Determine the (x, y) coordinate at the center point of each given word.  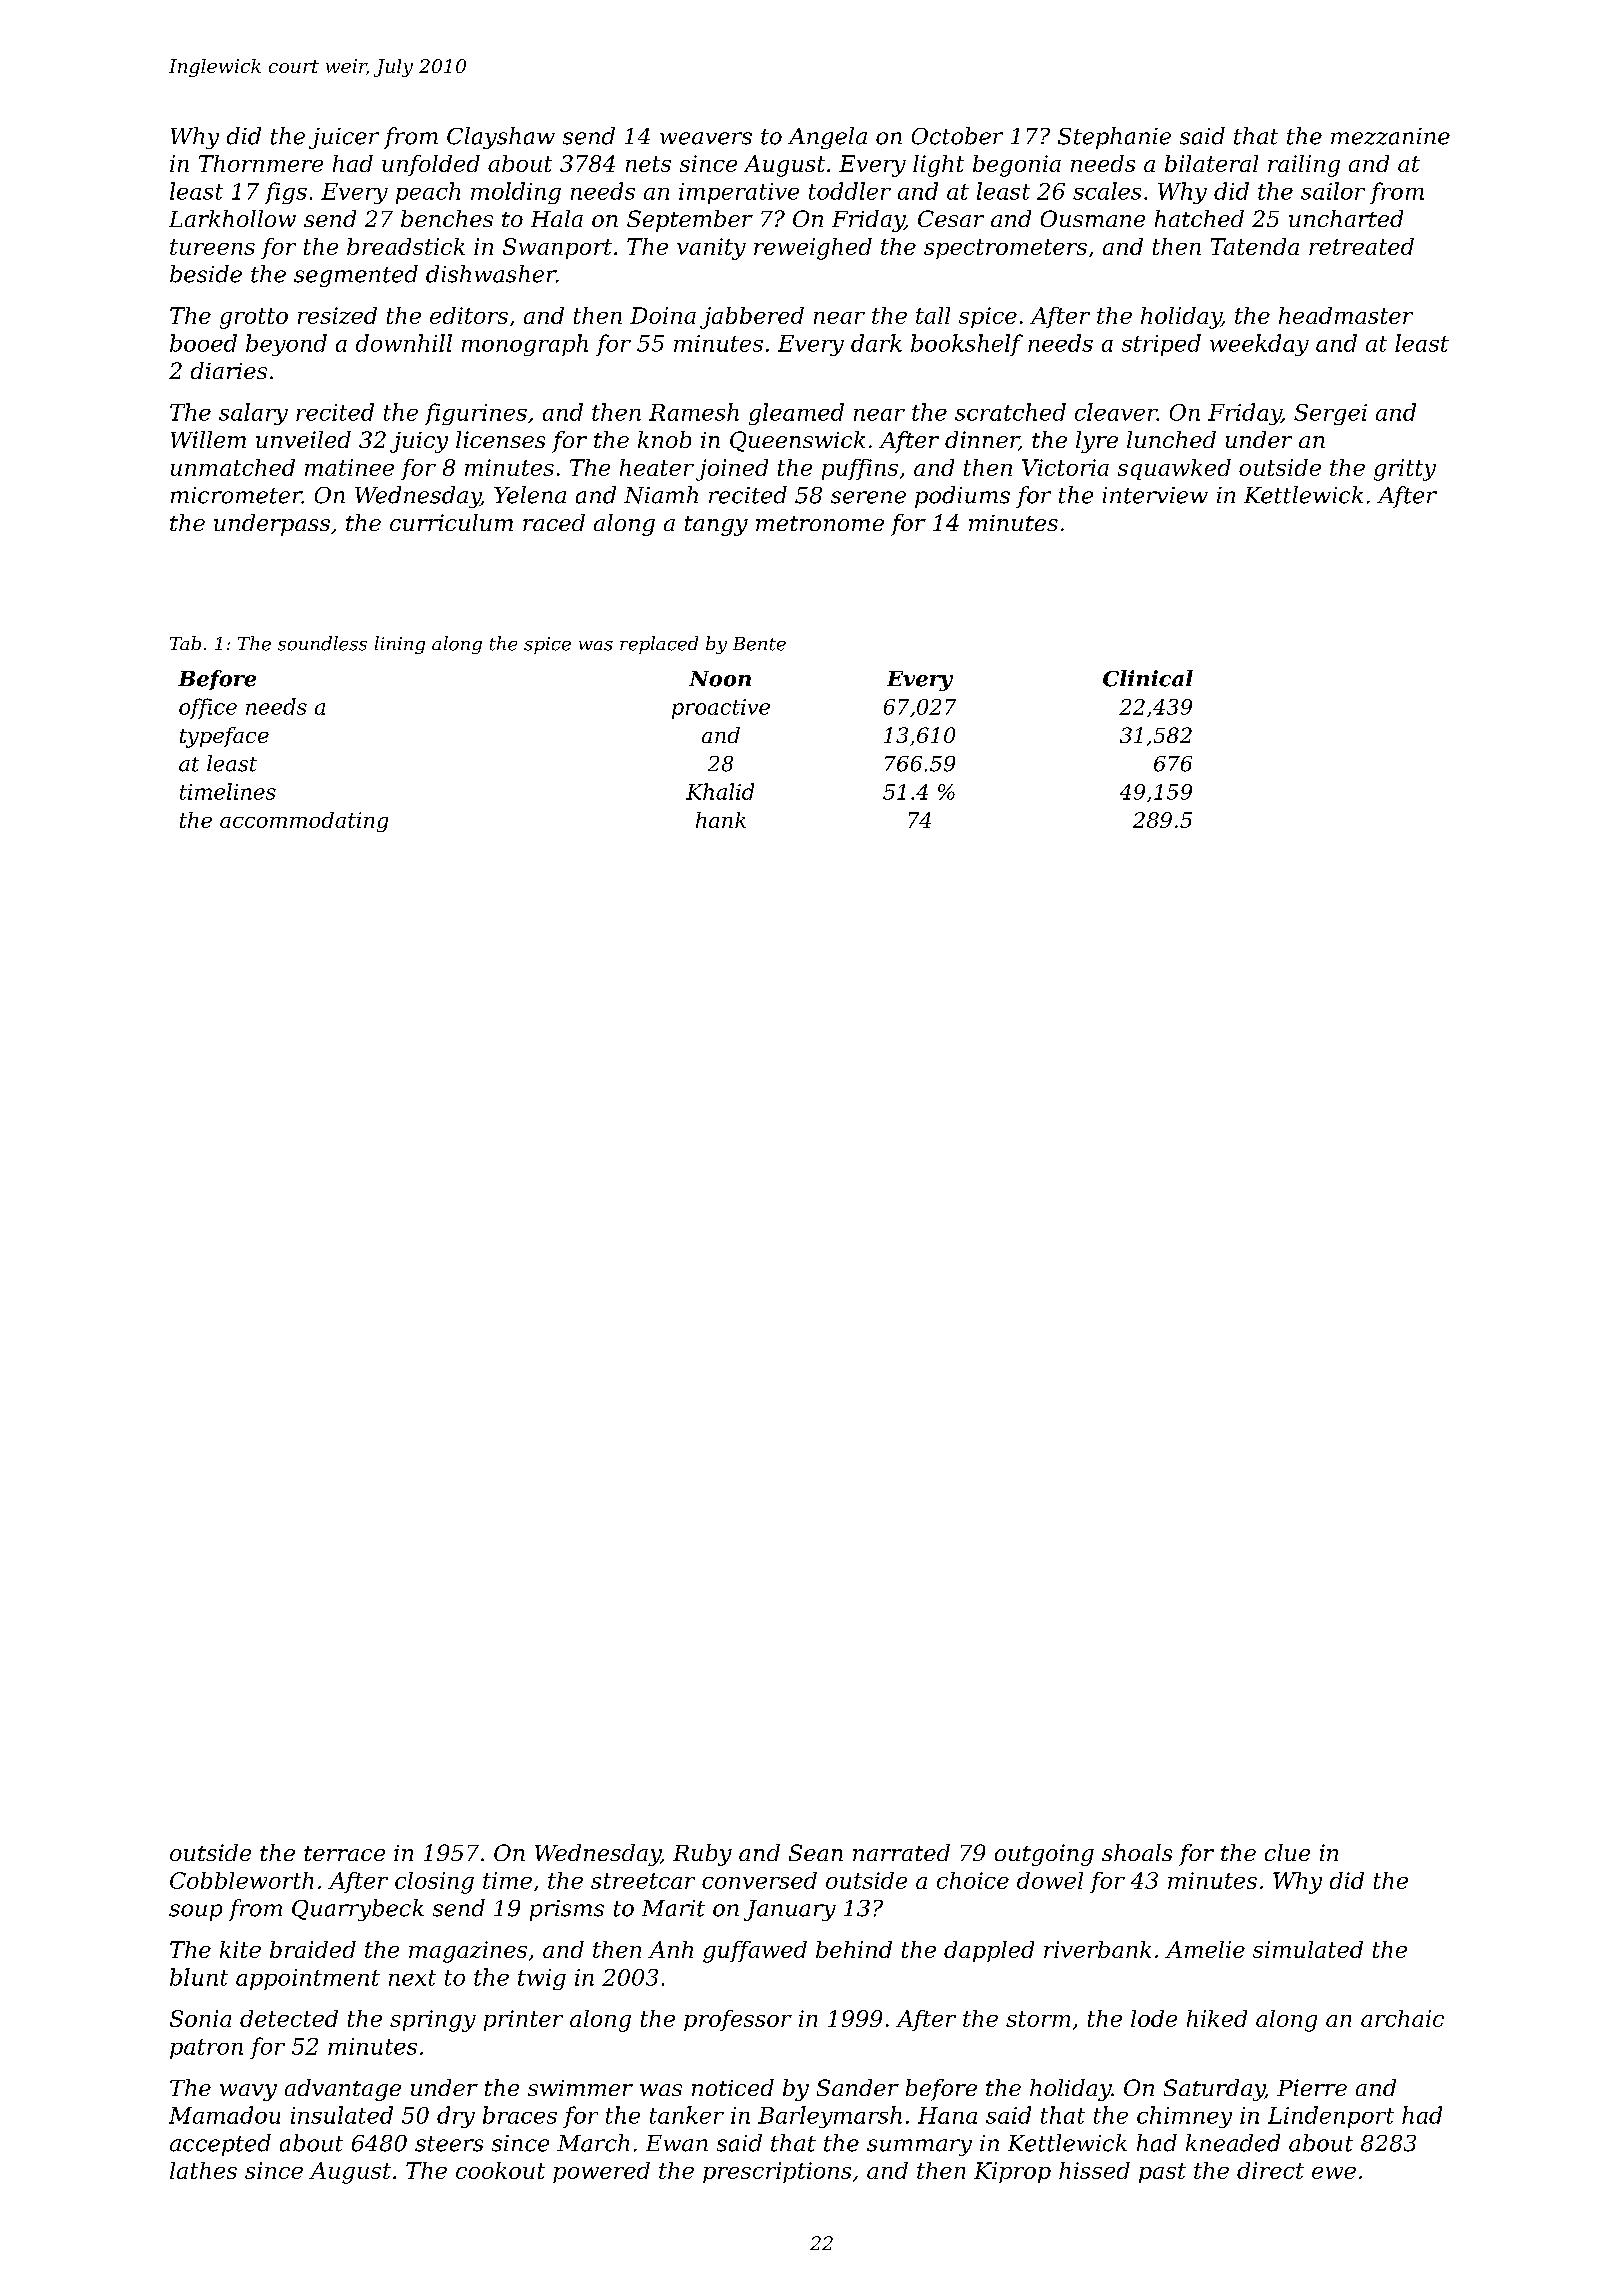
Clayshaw (501, 138)
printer (523, 2020)
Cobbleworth (241, 1880)
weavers (706, 138)
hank (721, 820)
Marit (673, 1908)
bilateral (1211, 163)
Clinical (1148, 678)
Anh (670, 1949)
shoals (1137, 1852)
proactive (721, 709)
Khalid (720, 791)
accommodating (304, 822)
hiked (1217, 2018)
